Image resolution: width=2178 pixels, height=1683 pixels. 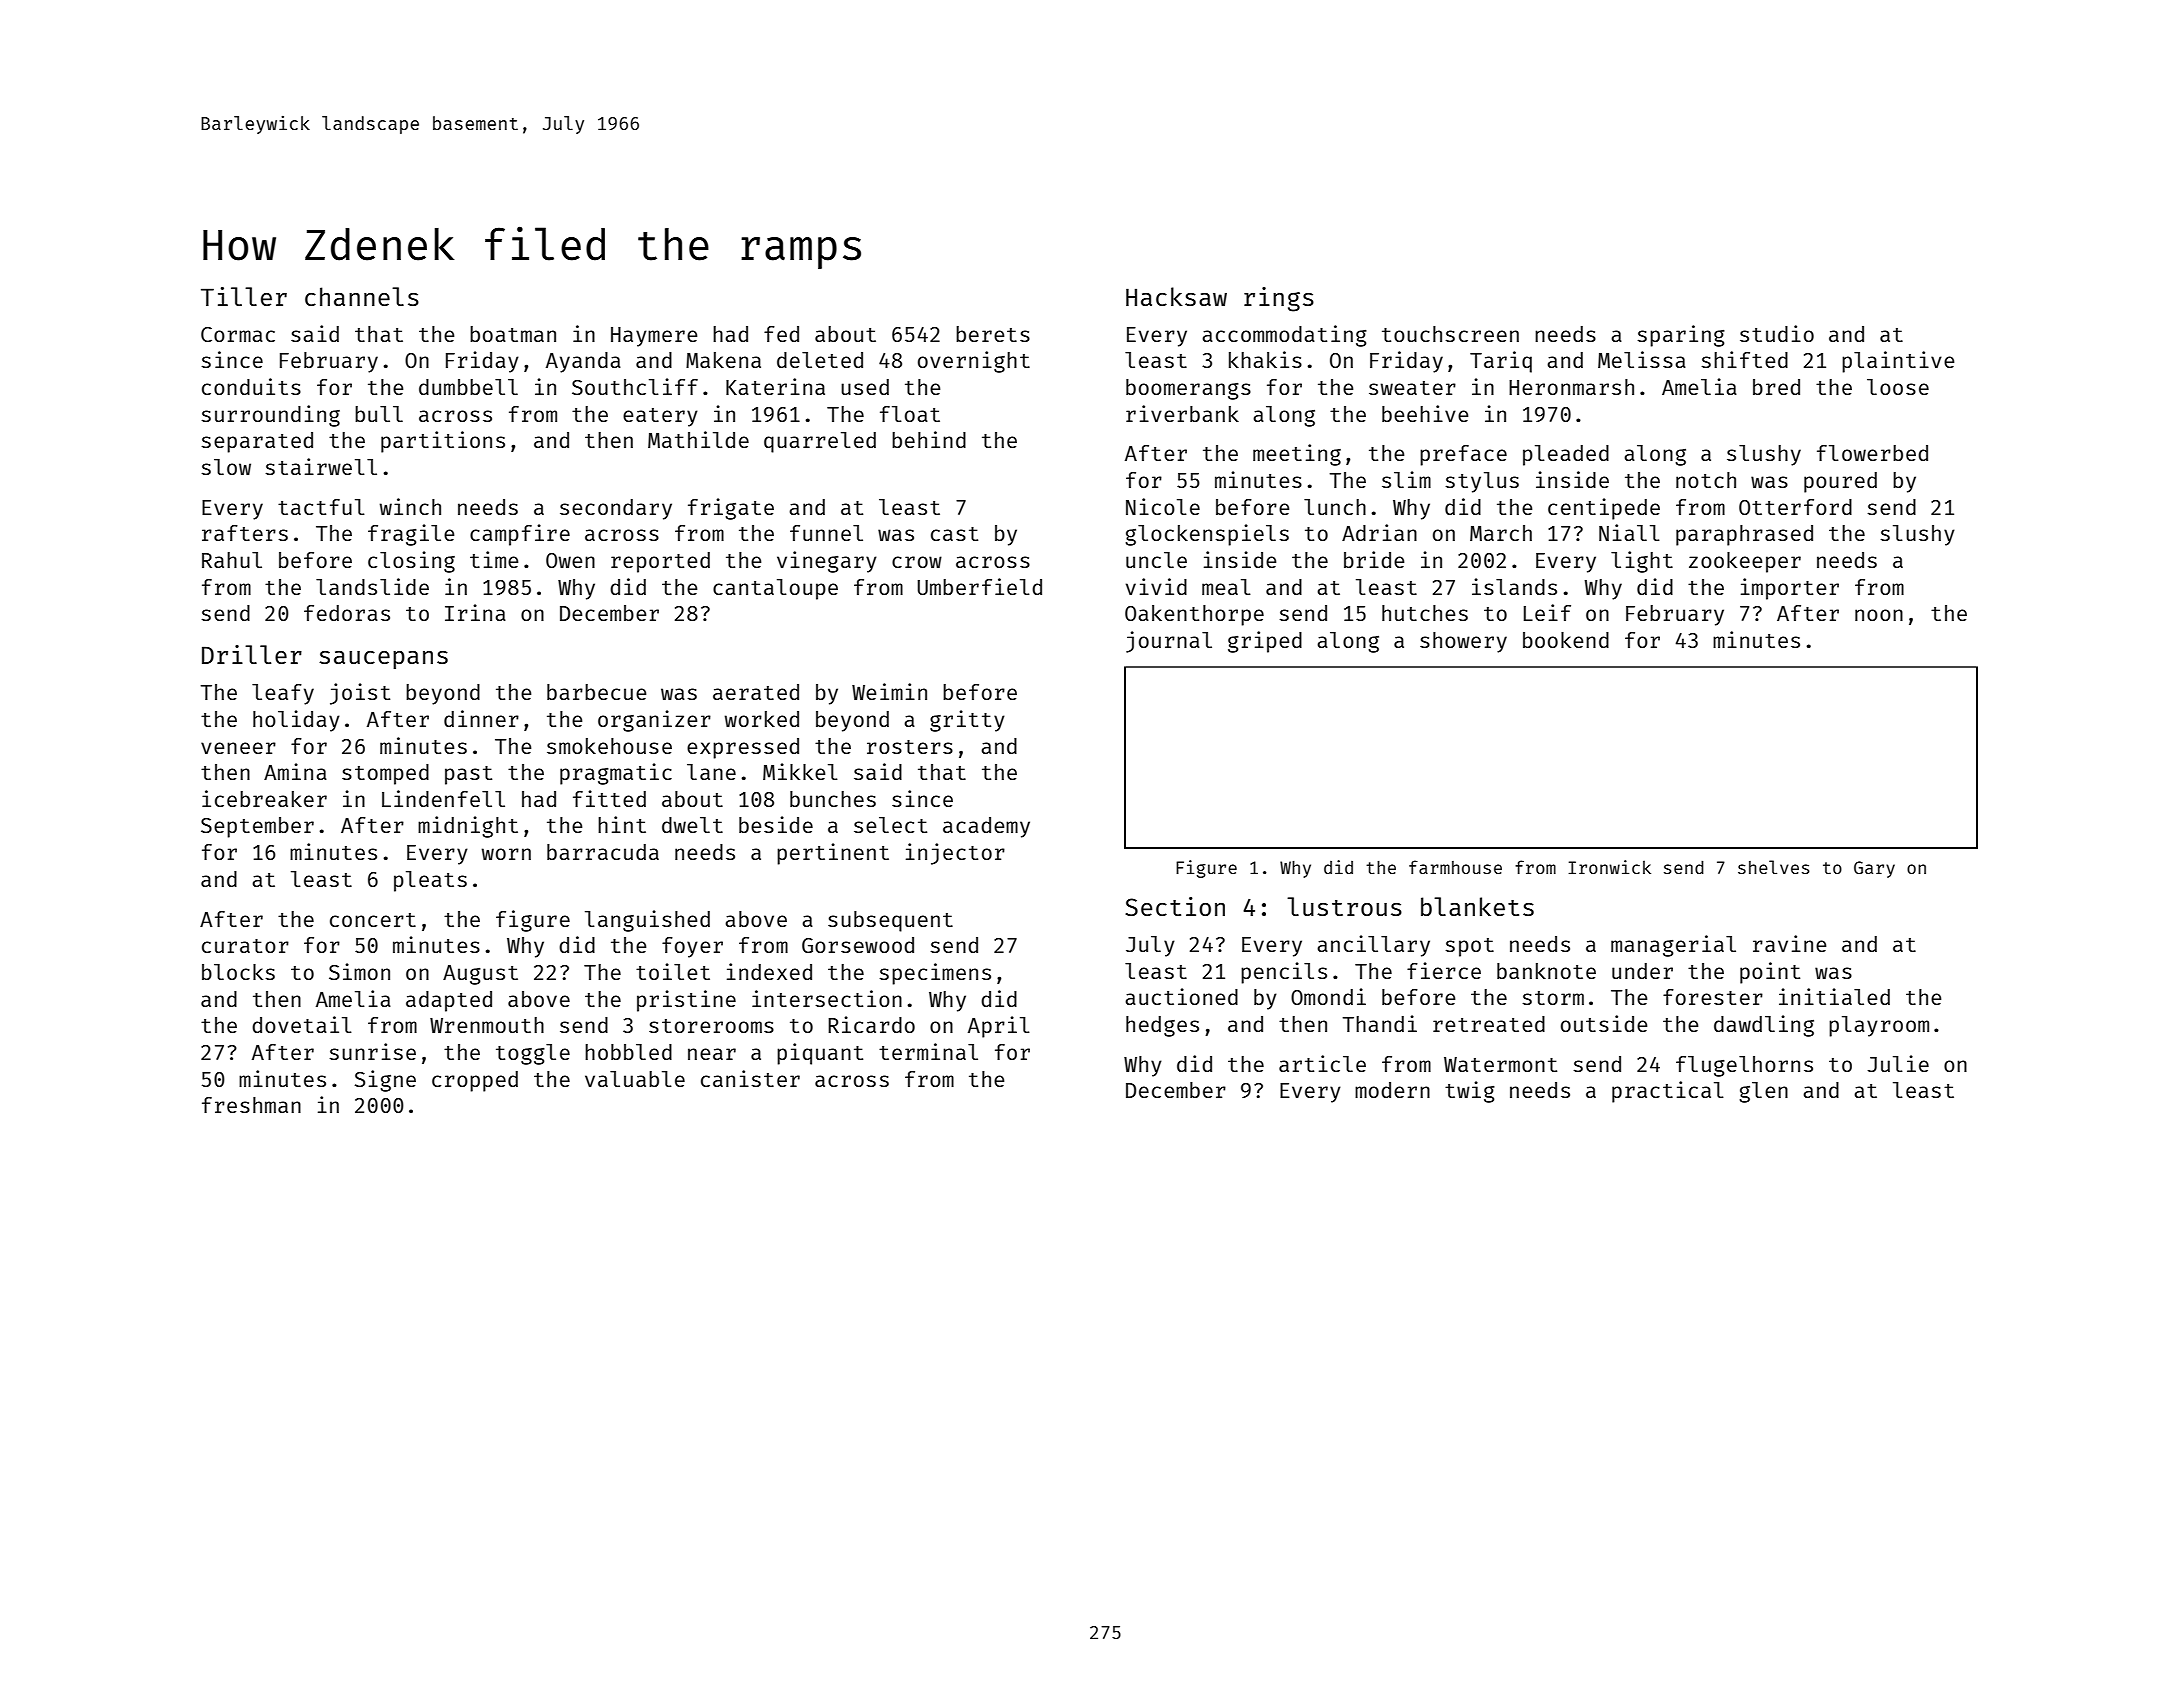 What do you see at coordinates (999, 1027) in the image?
I see `April` at bounding box center [999, 1027].
